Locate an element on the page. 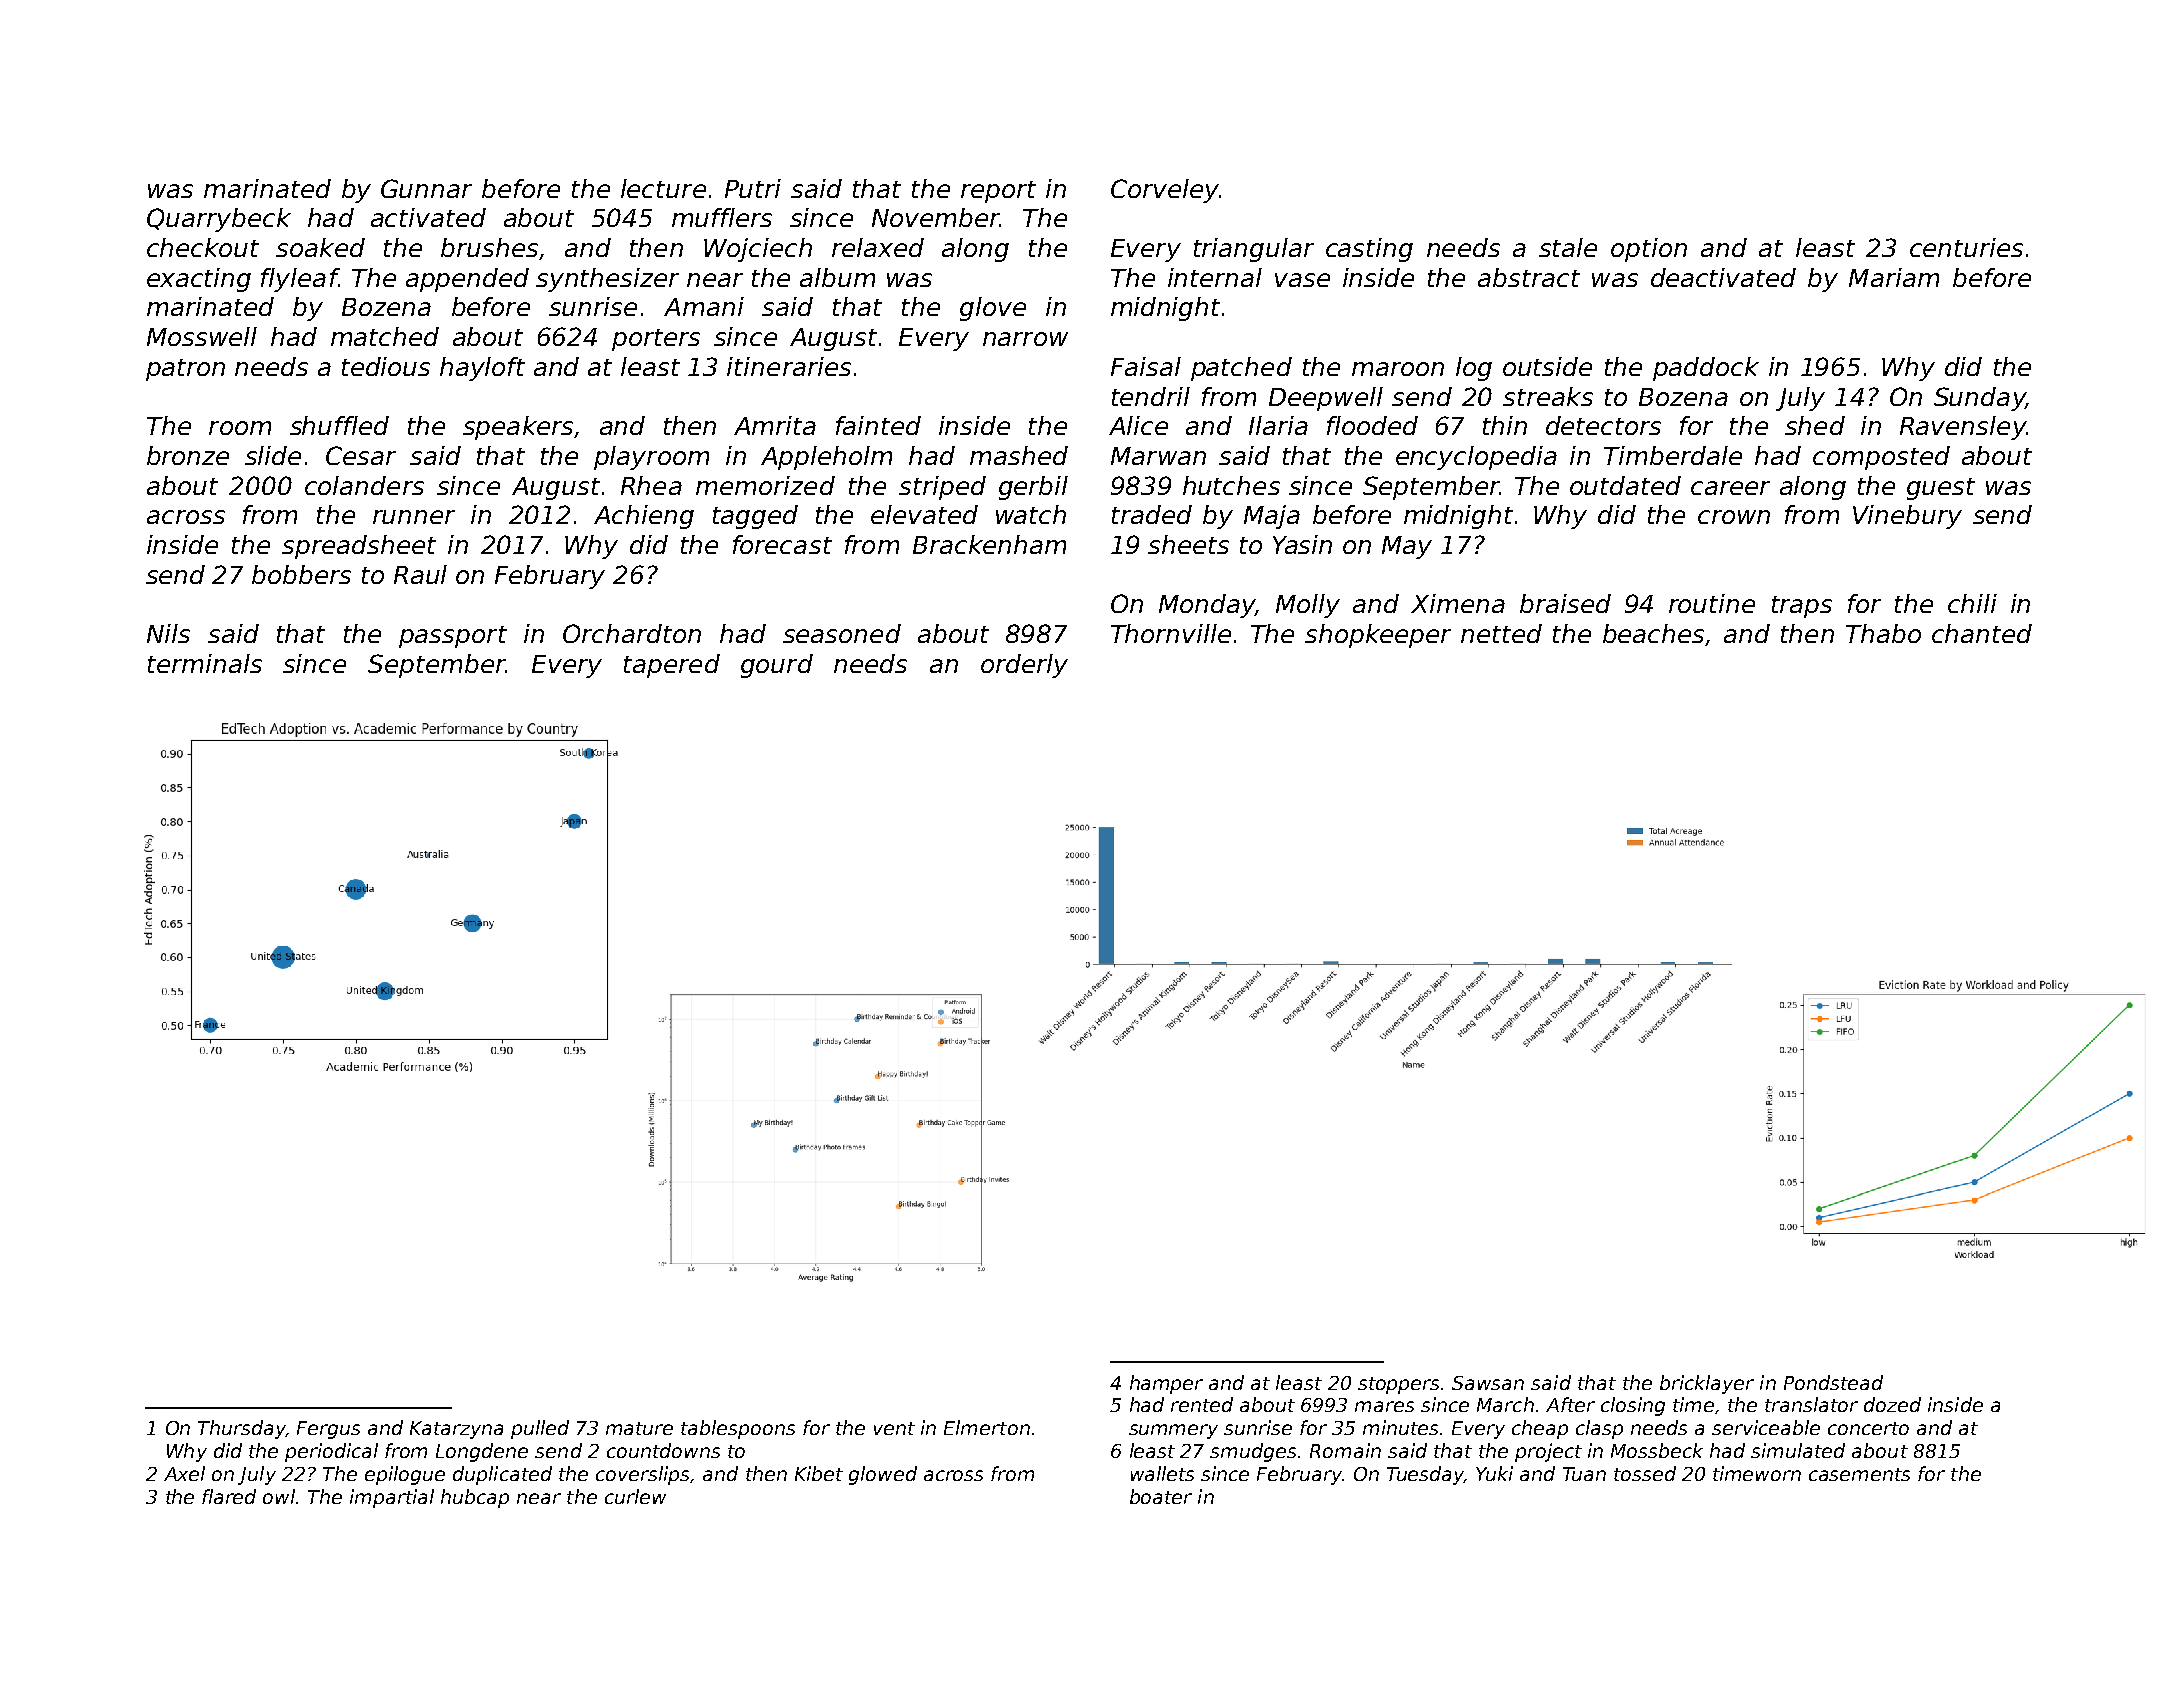  hamper is located at coordinates (1166, 1384).
